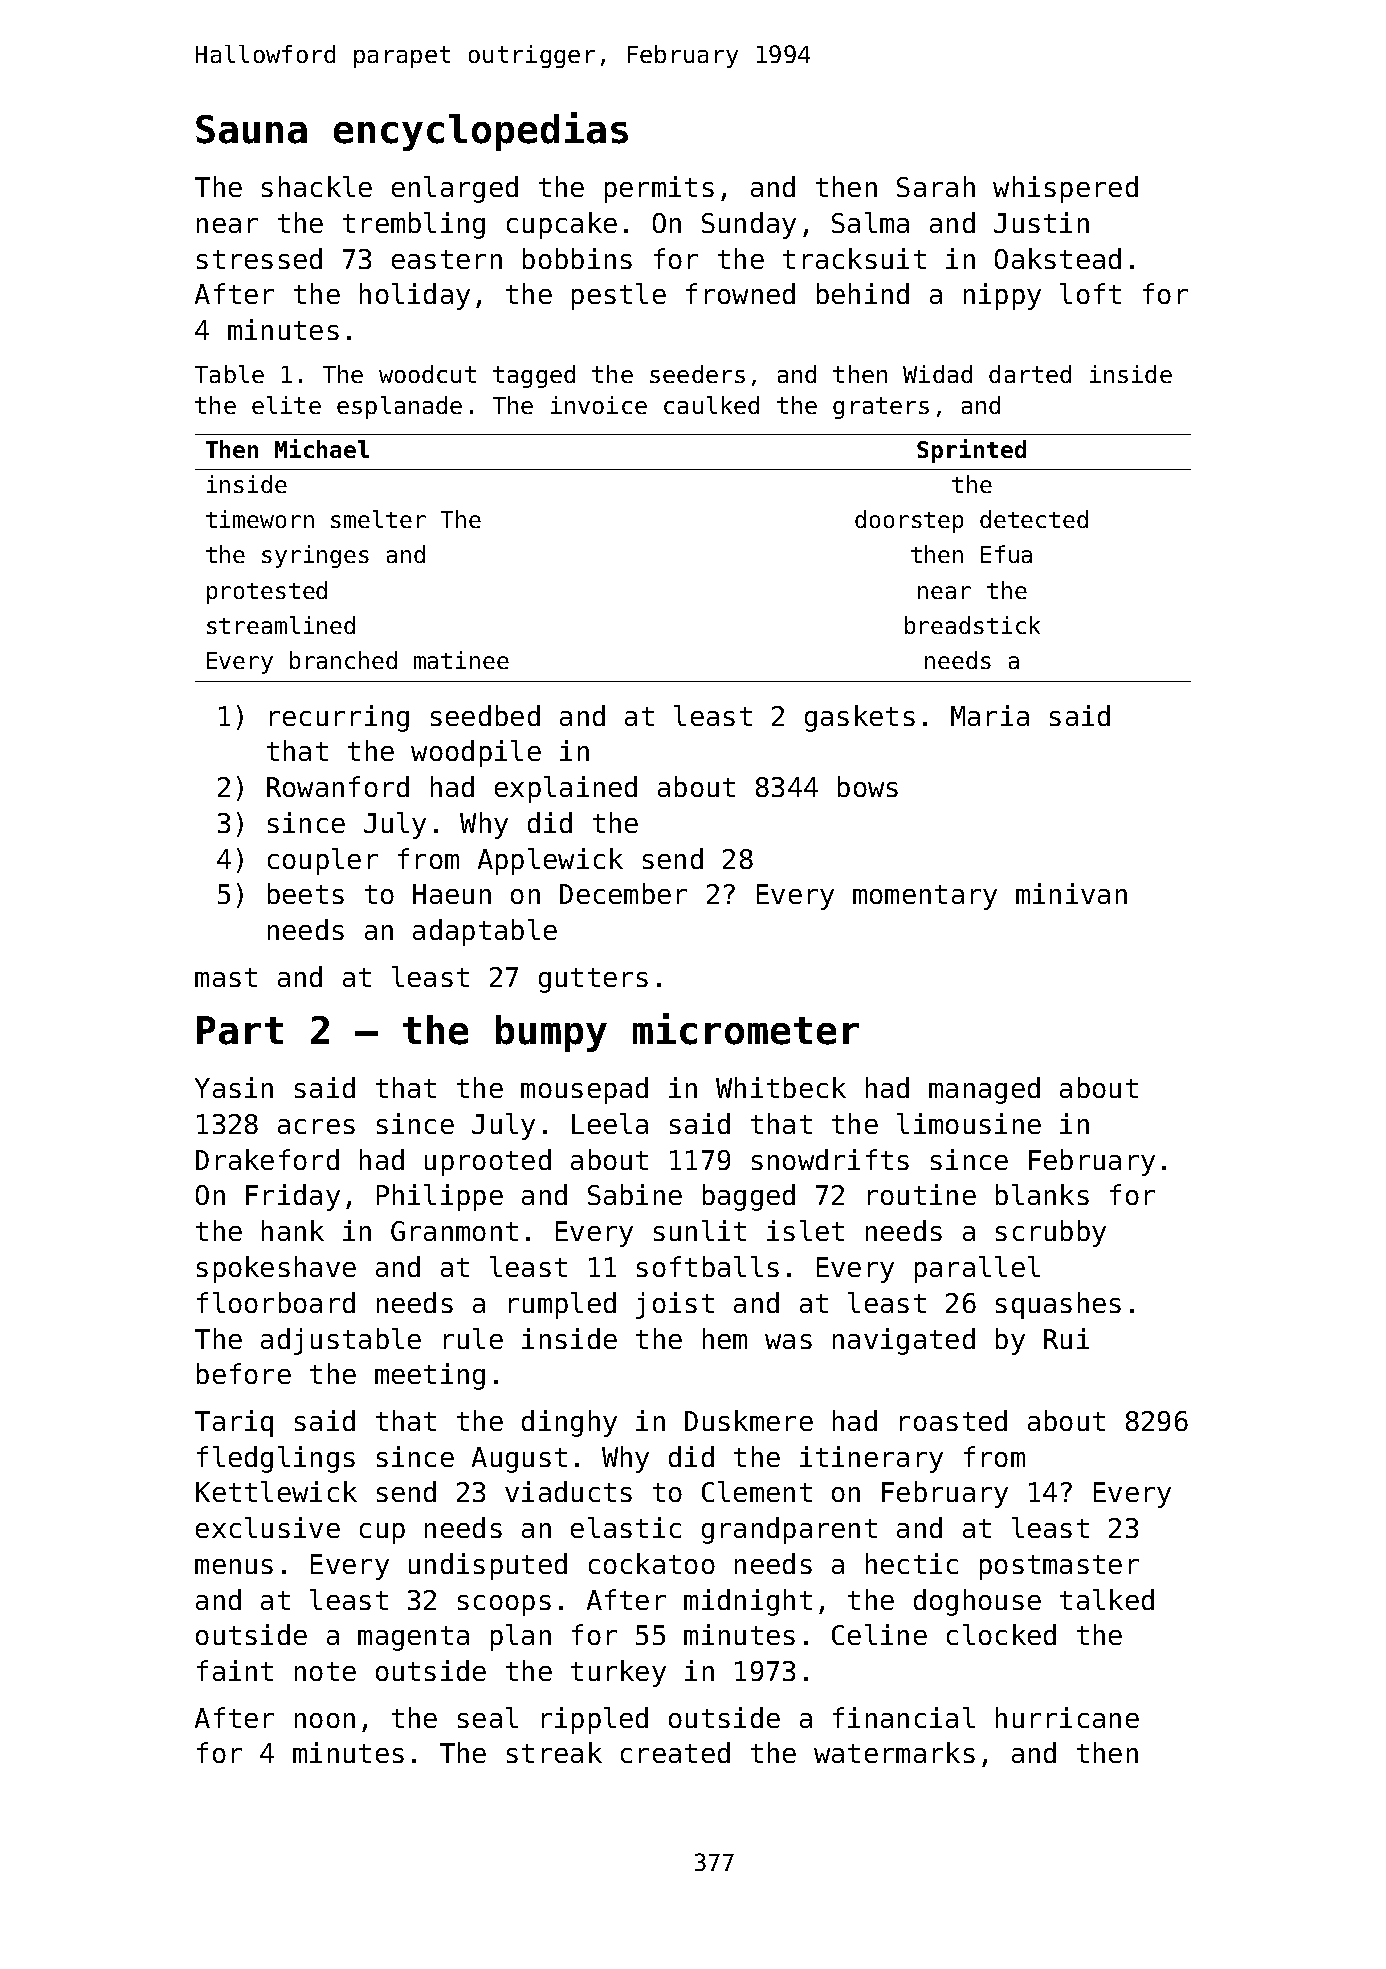  What do you see at coordinates (984, 1090) in the screenshot?
I see `managed` at bounding box center [984, 1090].
